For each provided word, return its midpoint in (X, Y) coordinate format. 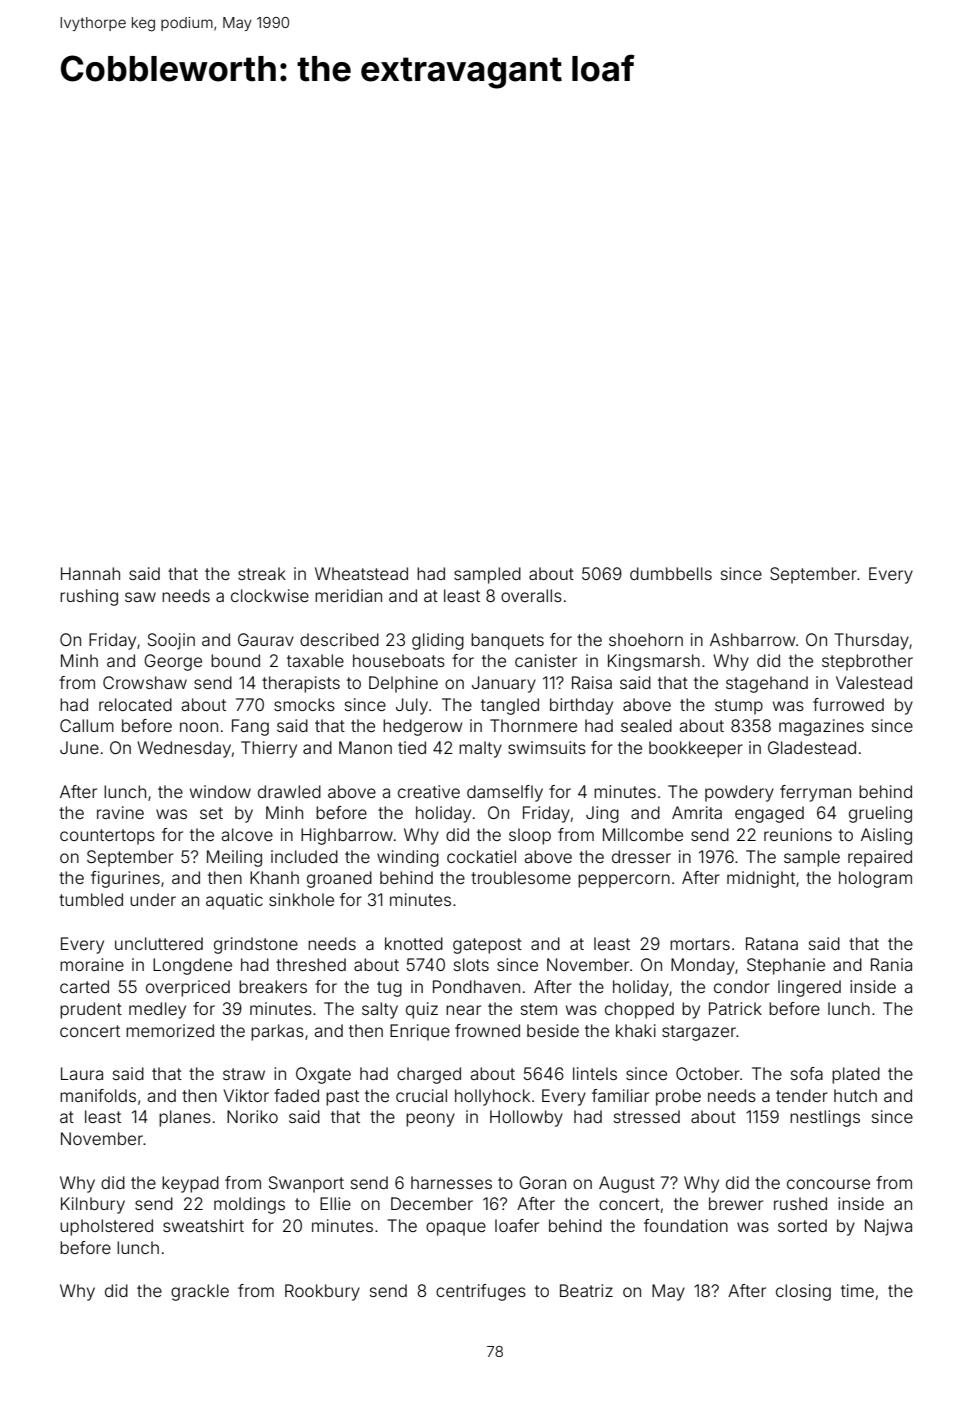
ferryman (815, 793)
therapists (301, 684)
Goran (542, 1182)
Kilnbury (93, 1205)
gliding (438, 641)
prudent (91, 1010)
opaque (456, 1229)
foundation (686, 1225)
